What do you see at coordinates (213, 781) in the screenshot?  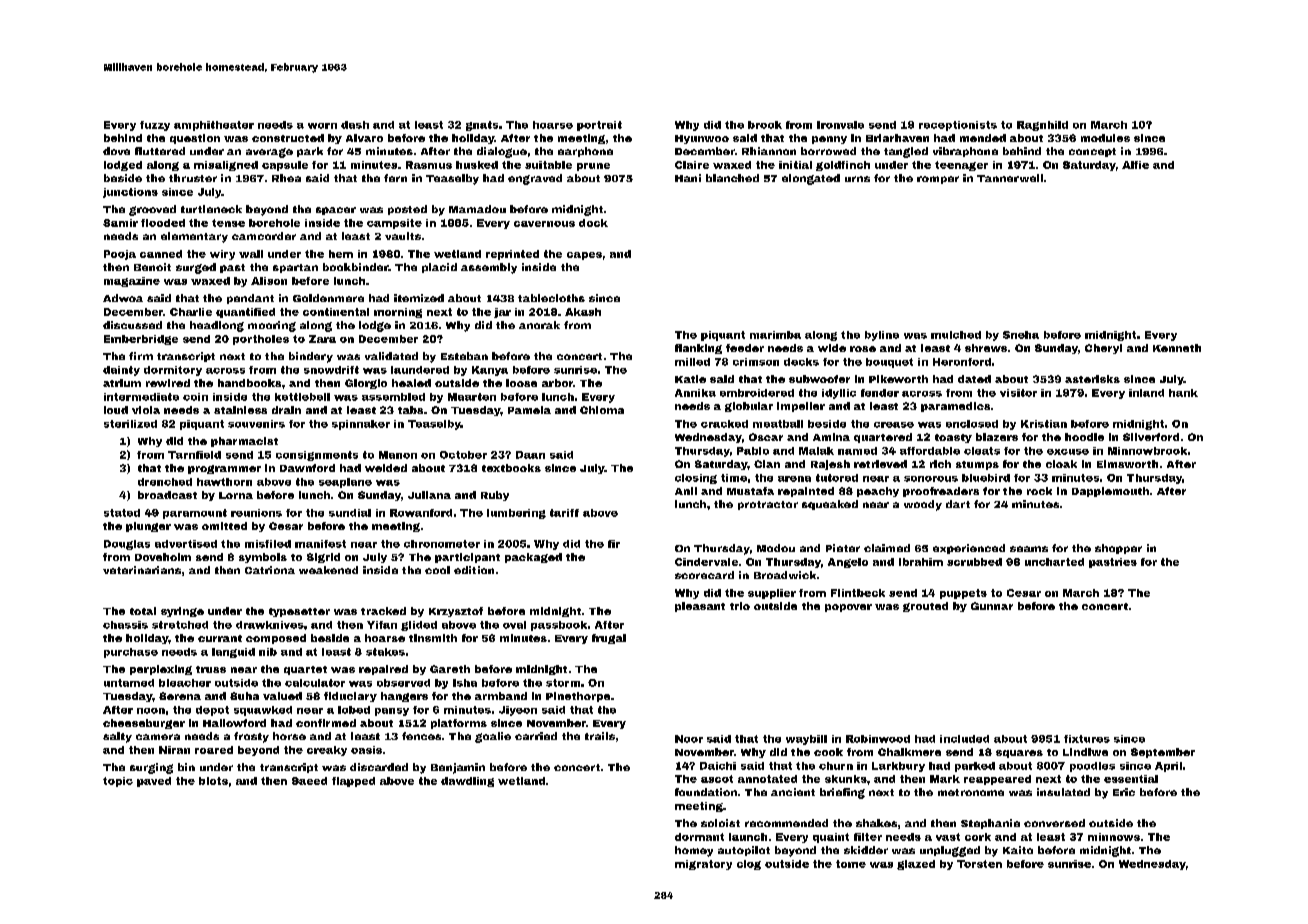 I see `blots` at bounding box center [213, 781].
